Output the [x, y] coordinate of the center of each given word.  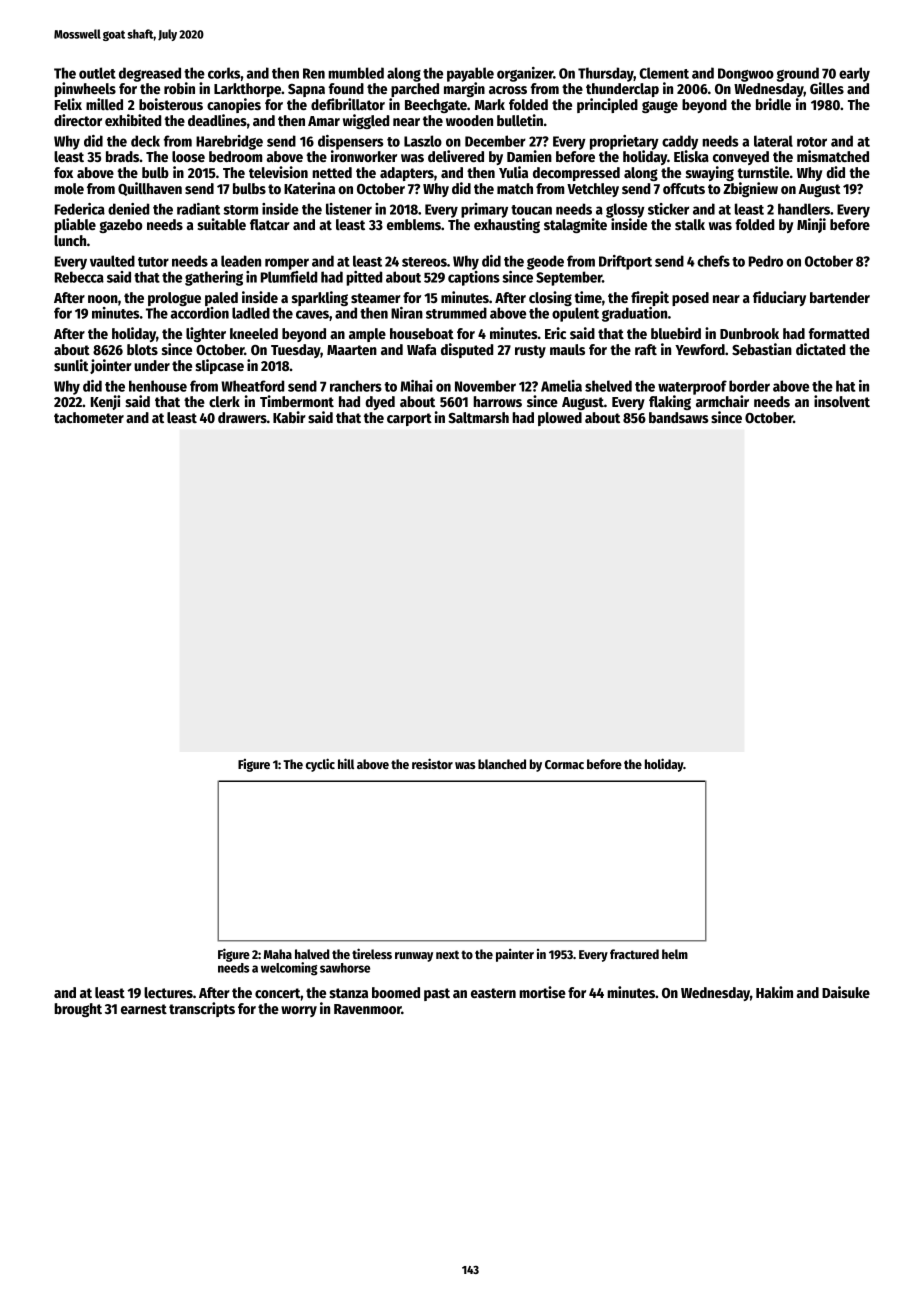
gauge [660, 107]
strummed [456, 313]
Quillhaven [150, 189]
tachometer [89, 417]
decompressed [576, 174]
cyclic [320, 765]
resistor [432, 763]
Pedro [766, 261]
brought [78, 1010]
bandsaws [679, 417]
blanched [502, 764]
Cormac [564, 764]
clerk [224, 401]
